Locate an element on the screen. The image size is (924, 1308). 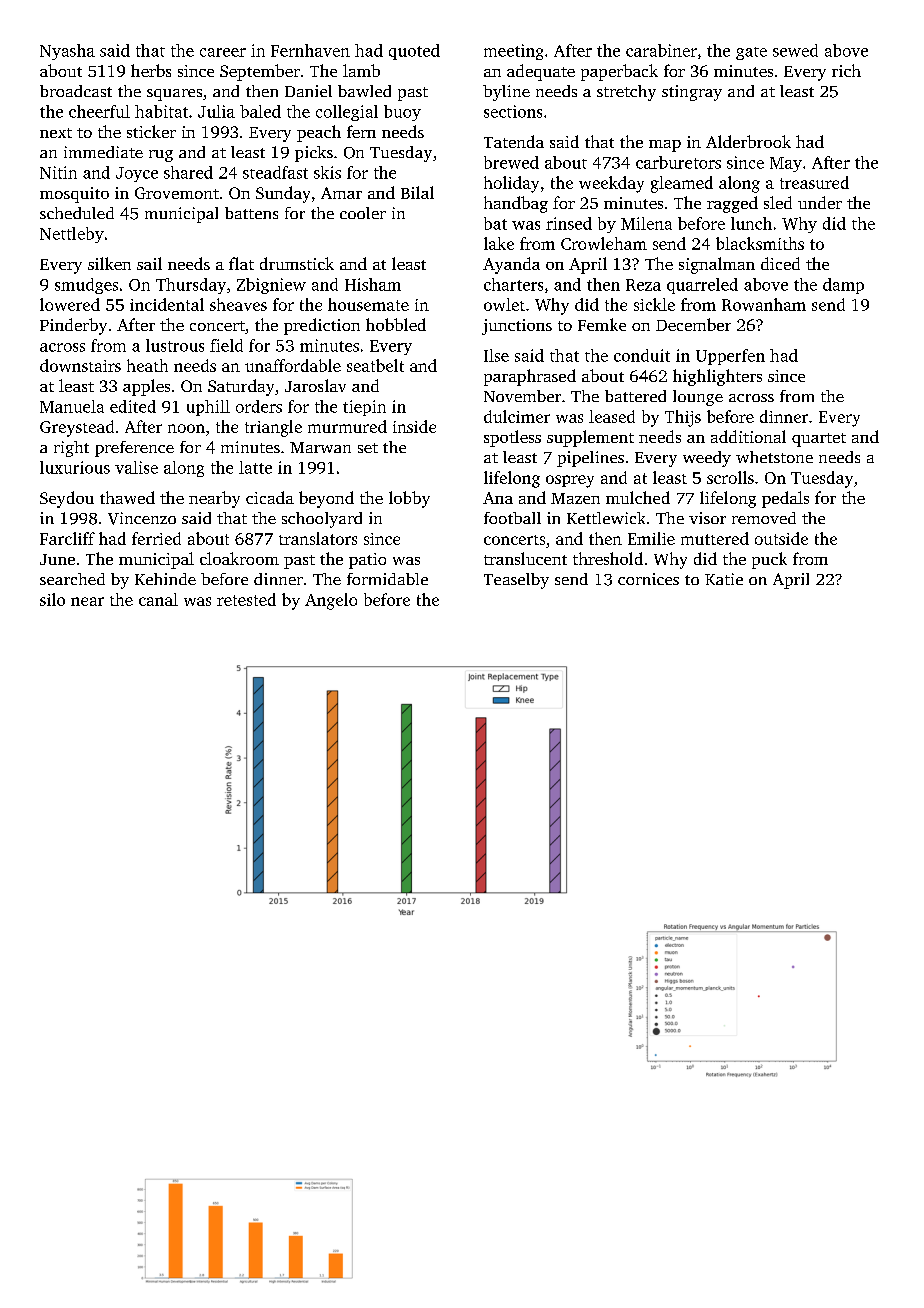
Hisham is located at coordinates (373, 284).
